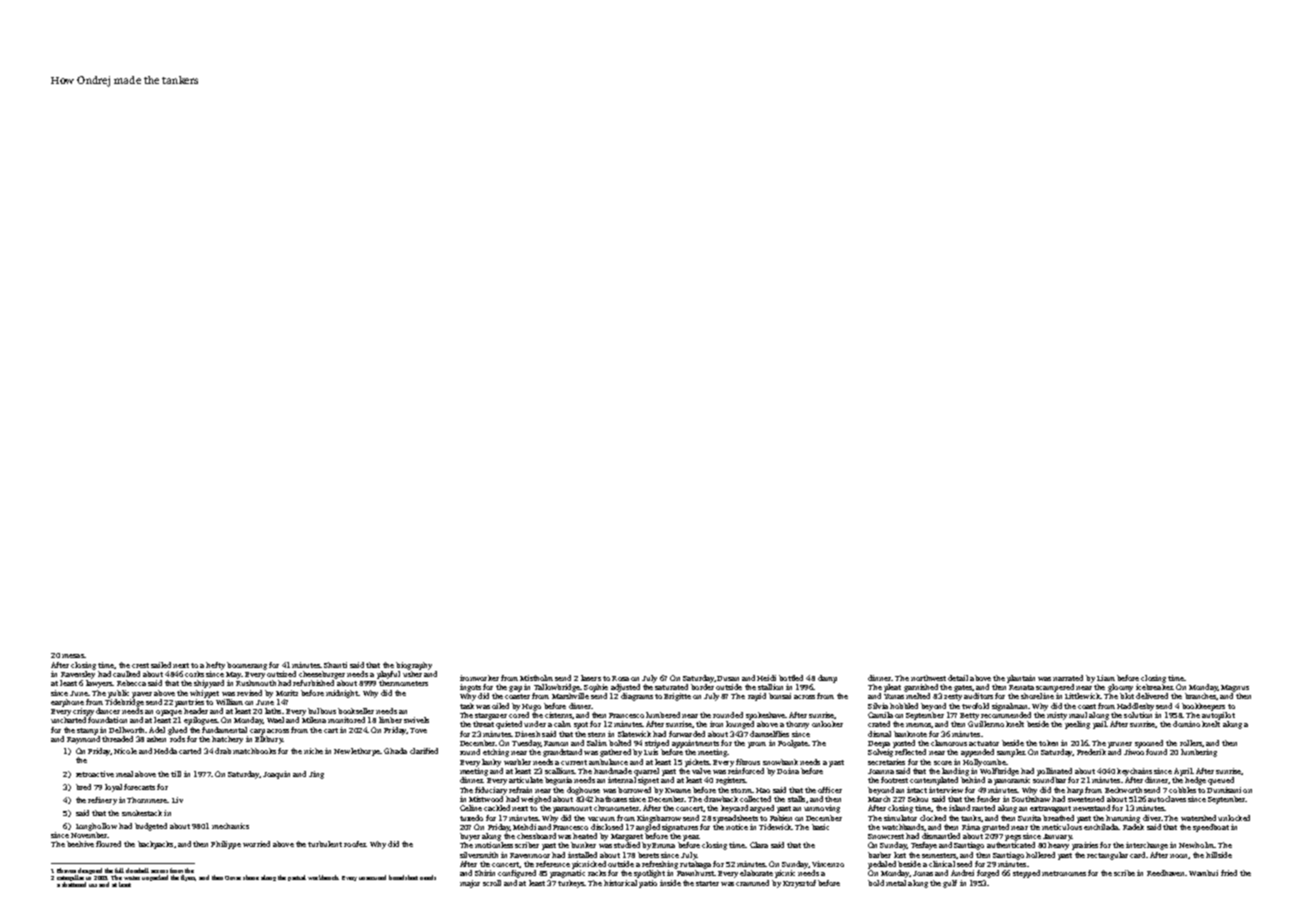 This document has height=924, width=1308. Describe the element at coordinates (142, 695) in the document. I see `paver` at that location.
